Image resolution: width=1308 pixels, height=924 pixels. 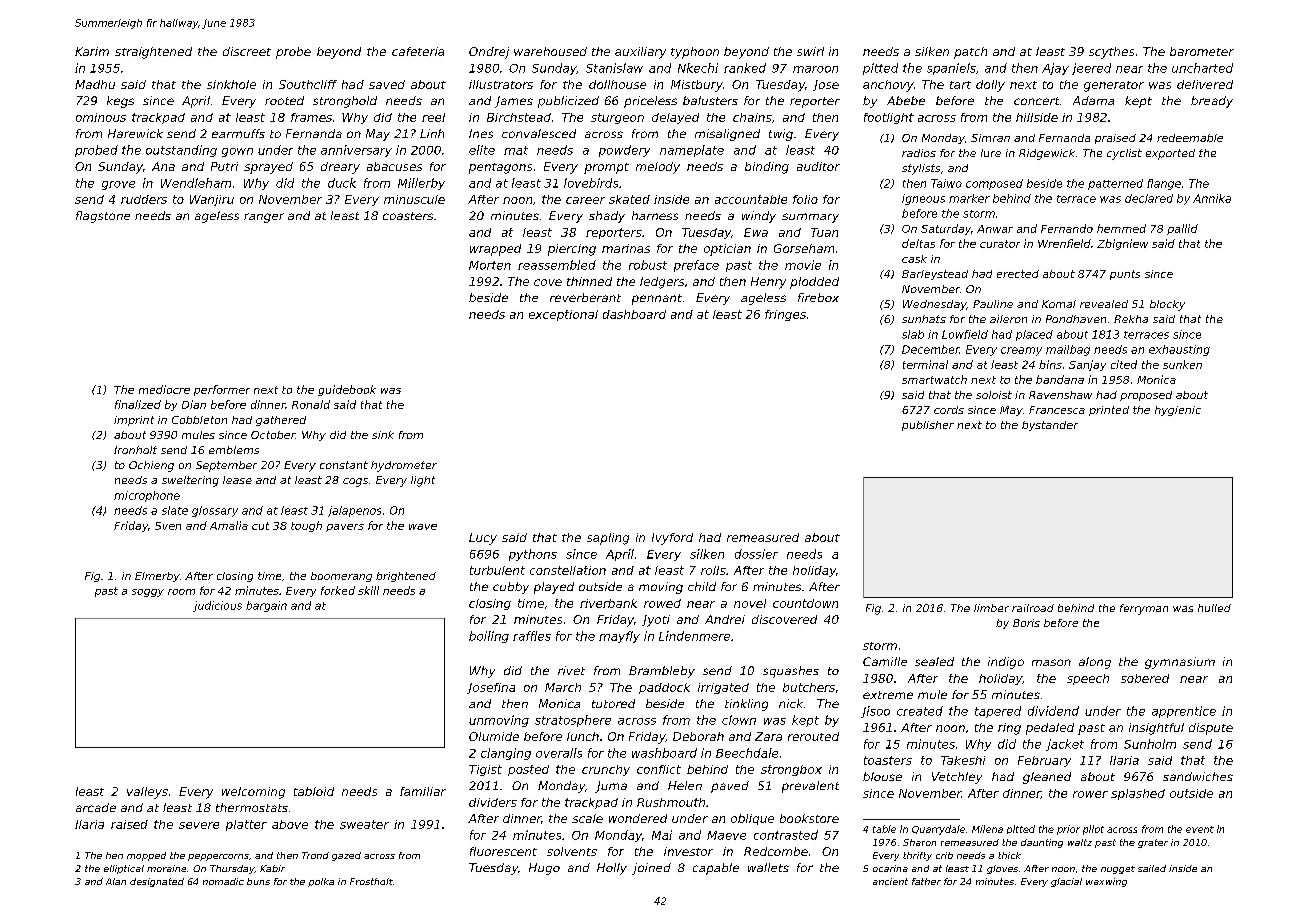 What do you see at coordinates (96, 807) in the document?
I see `arcade` at bounding box center [96, 807].
